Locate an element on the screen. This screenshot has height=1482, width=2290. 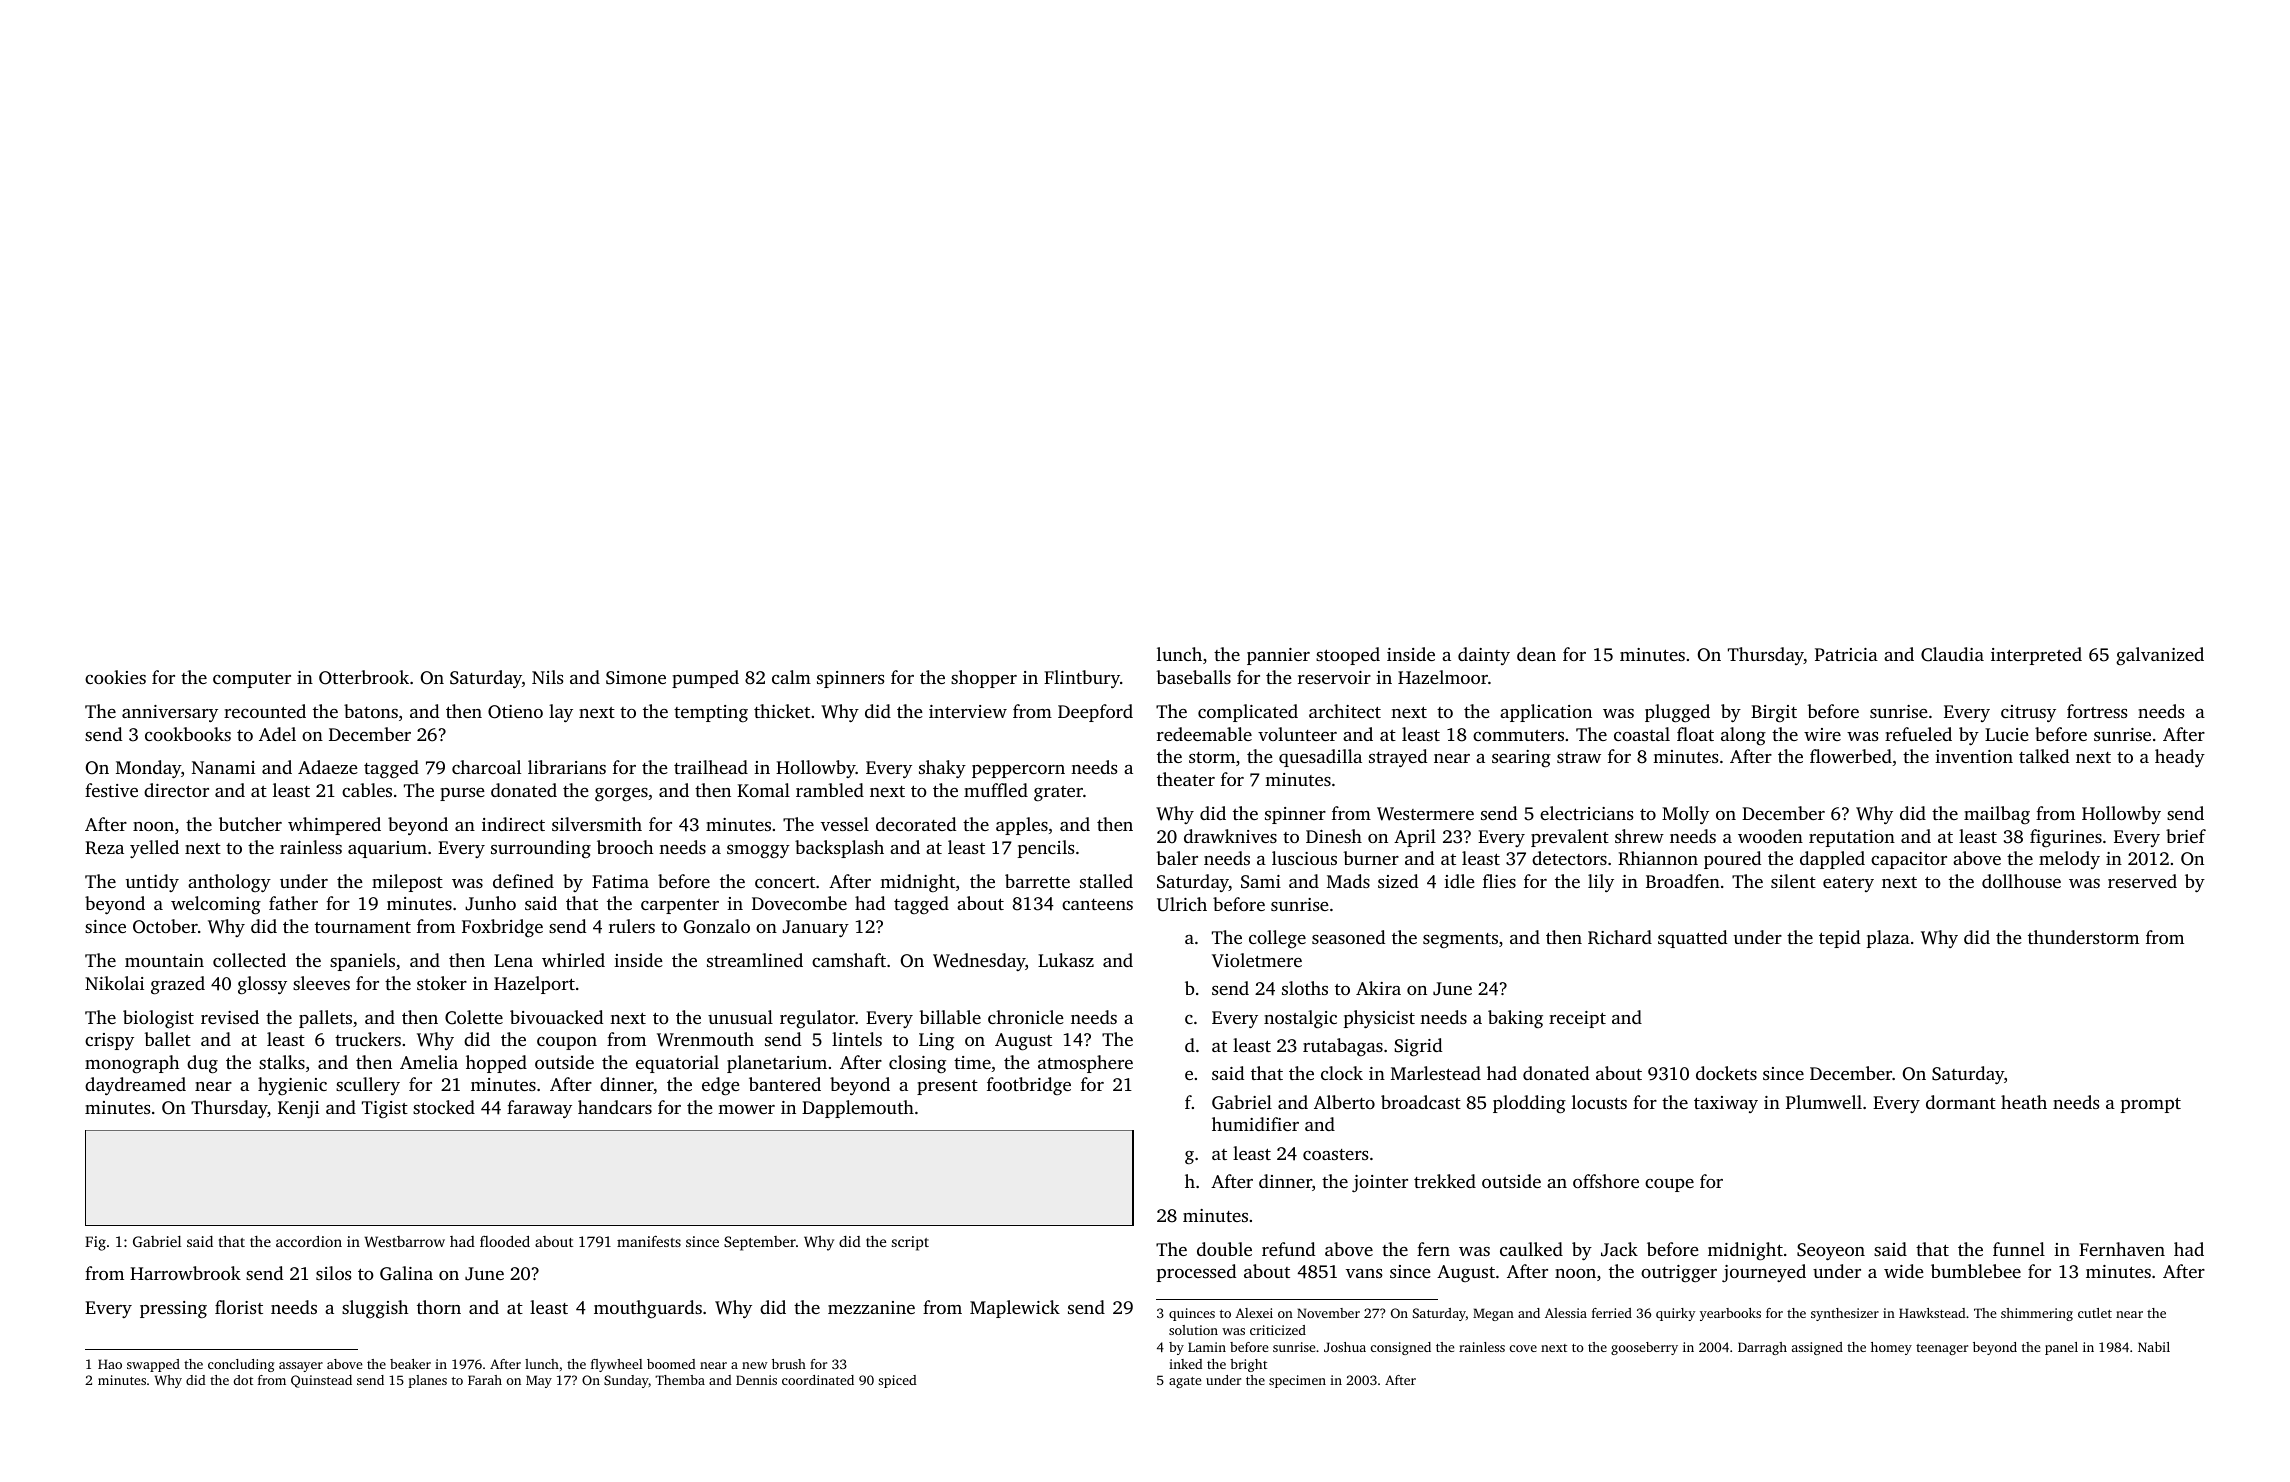
jointer is located at coordinates (1380, 1183).
